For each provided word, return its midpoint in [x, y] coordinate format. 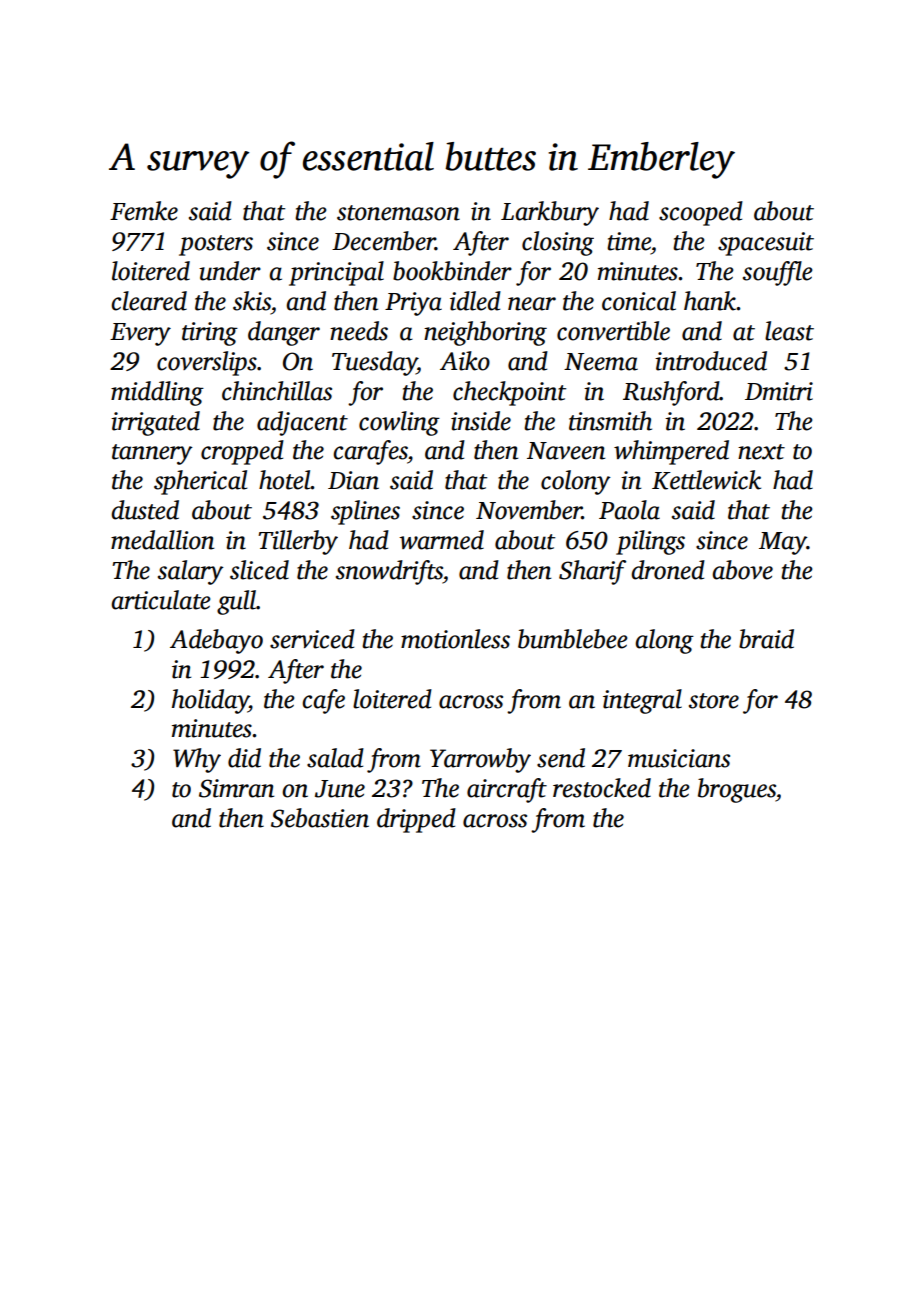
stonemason [398, 213]
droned [668, 570]
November [529, 510]
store [714, 701]
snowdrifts [389, 572]
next [761, 452]
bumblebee [572, 639]
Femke [144, 211]
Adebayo [216, 641]
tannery [152, 454]
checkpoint [509, 393]
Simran [236, 788]
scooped [701, 213]
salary [191, 572]
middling [157, 393]
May [783, 543]
